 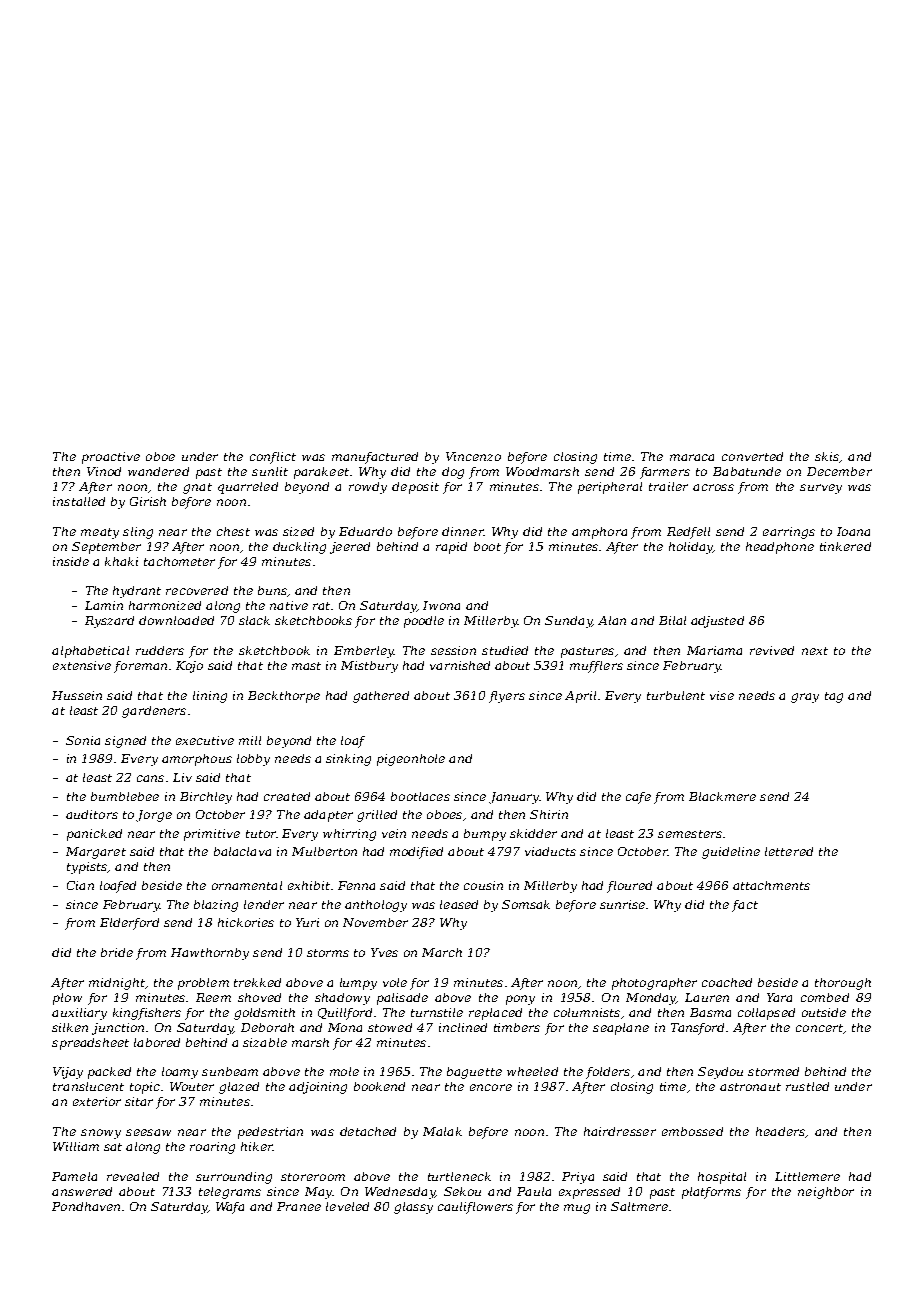 What do you see at coordinates (321, 606) in the screenshot?
I see `rat` at bounding box center [321, 606].
